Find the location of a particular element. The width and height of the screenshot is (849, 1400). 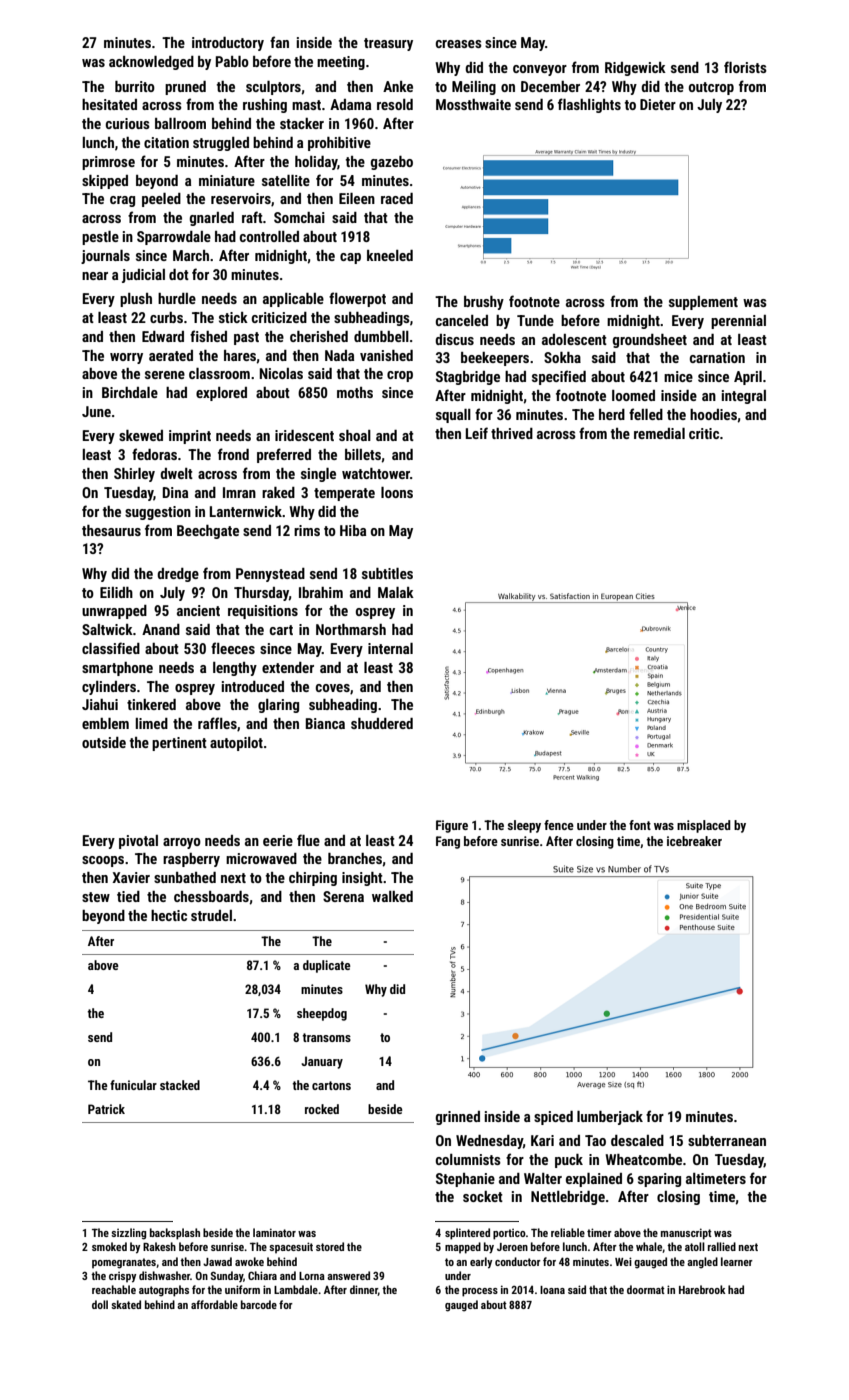

fence is located at coordinates (559, 825).
